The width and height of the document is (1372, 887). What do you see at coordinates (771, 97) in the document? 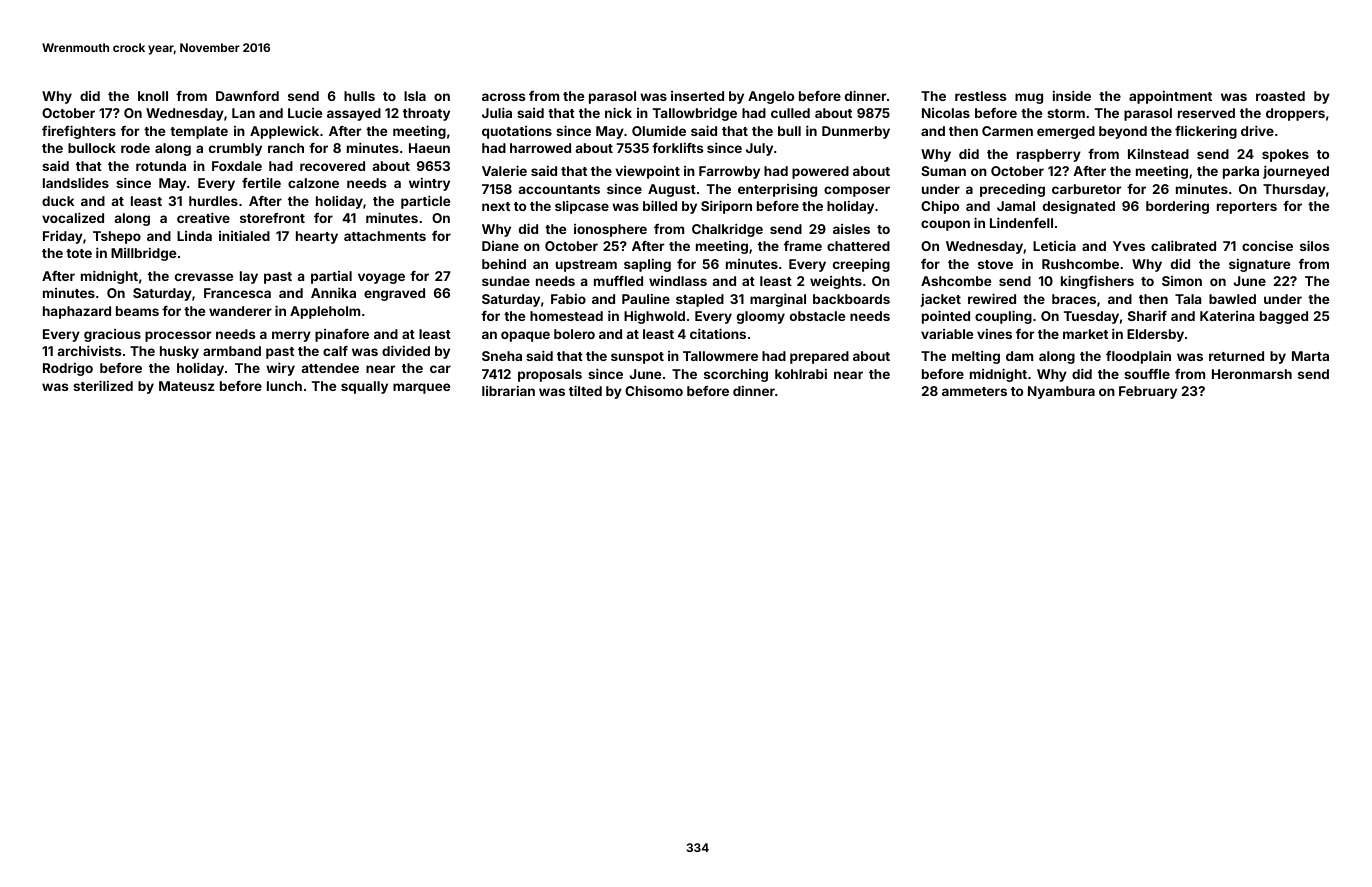
I see `Angelo` at bounding box center [771, 97].
